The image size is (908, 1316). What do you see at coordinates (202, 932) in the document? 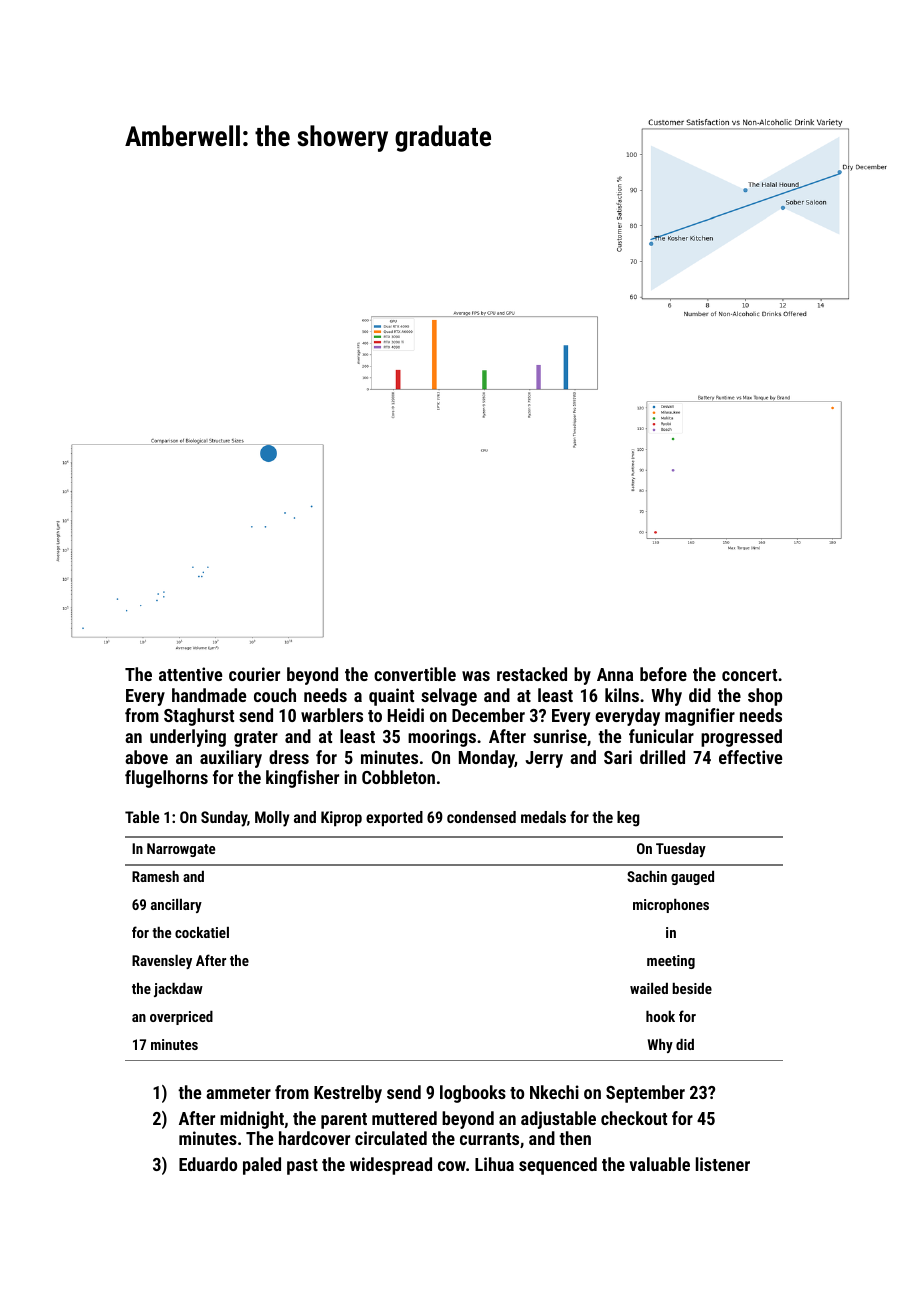
I see `cockatiel` at bounding box center [202, 932].
